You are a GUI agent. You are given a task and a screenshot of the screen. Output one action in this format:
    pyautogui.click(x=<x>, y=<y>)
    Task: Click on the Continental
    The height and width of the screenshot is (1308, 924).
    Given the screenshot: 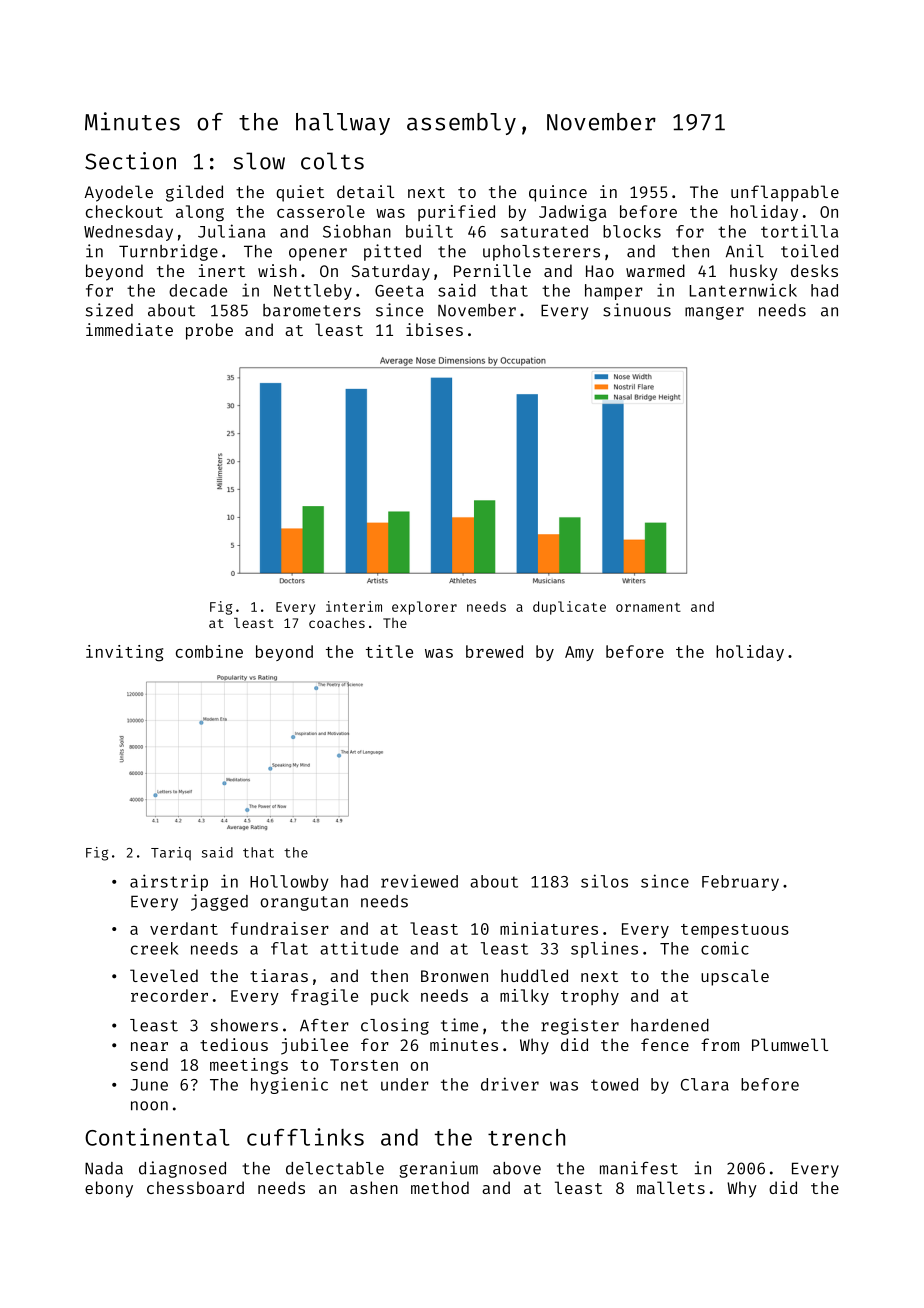 What is the action you would take?
    pyautogui.click(x=157, y=1137)
